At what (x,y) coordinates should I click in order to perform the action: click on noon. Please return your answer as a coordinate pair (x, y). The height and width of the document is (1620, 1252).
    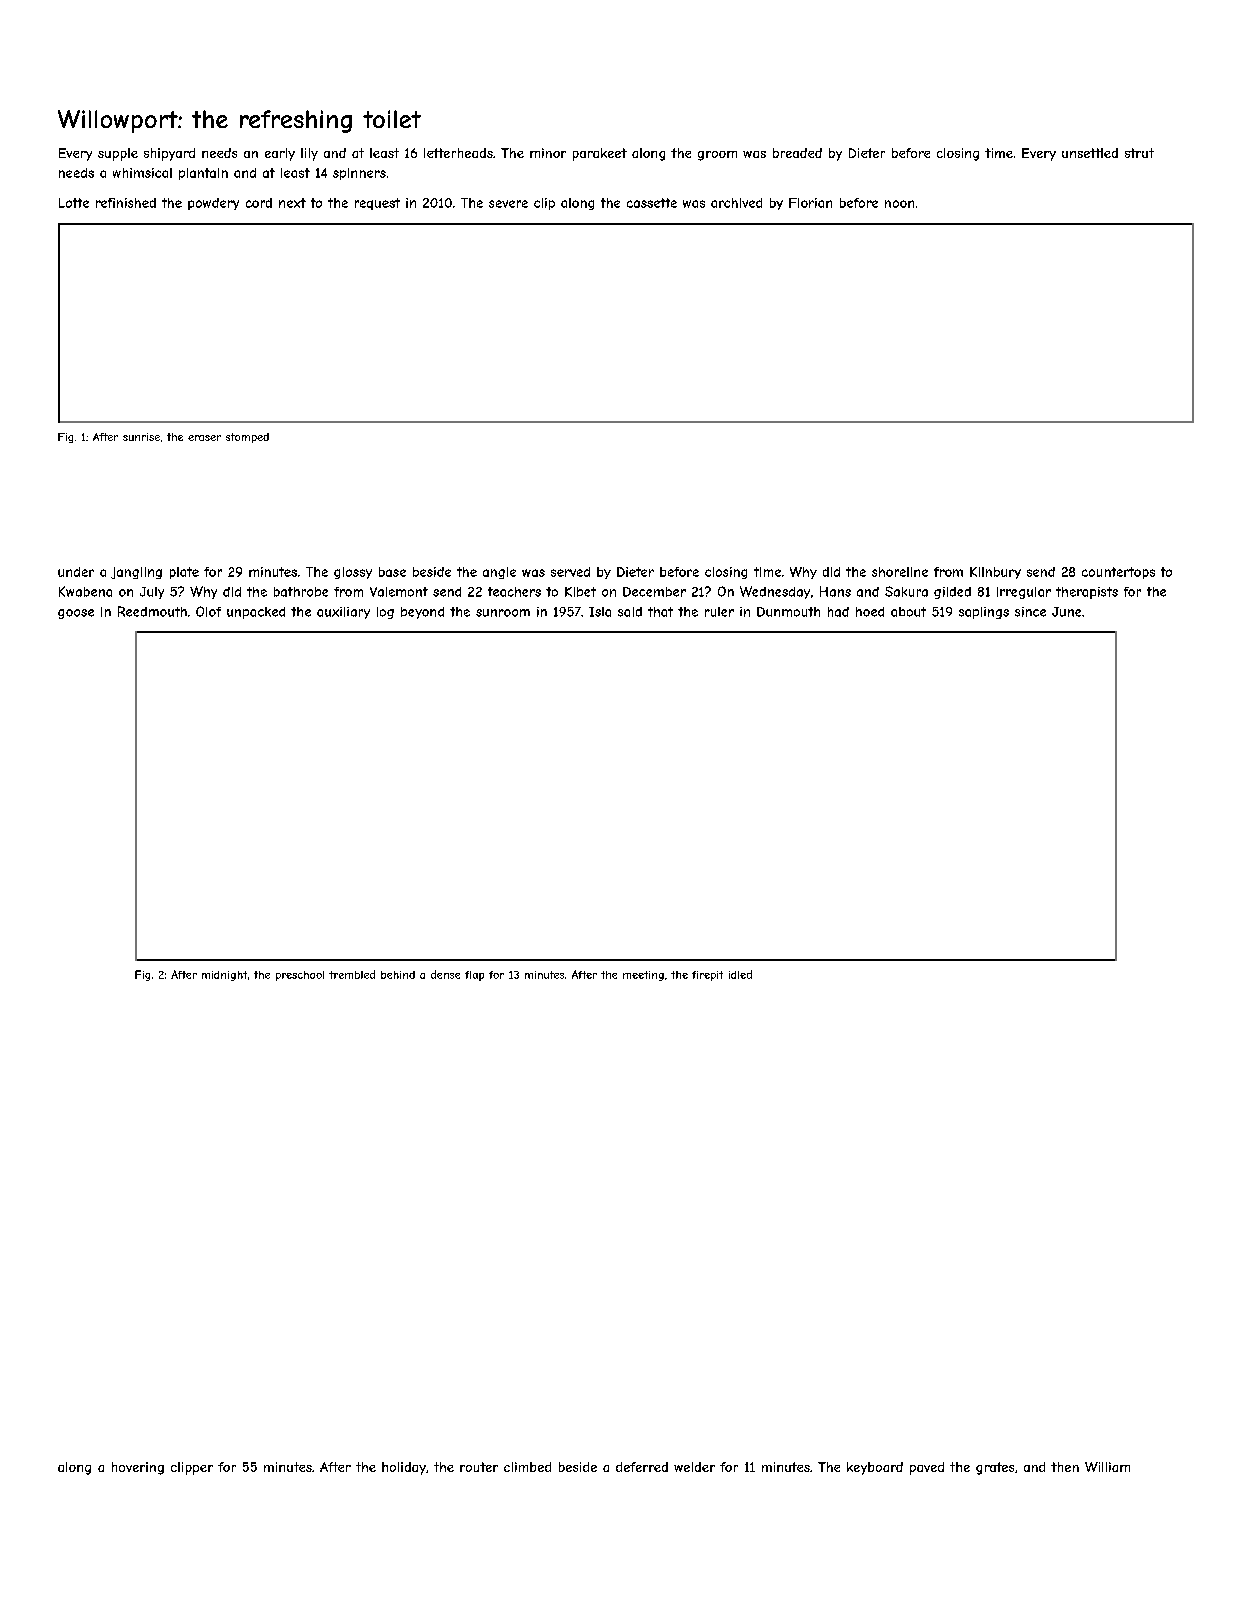
    Looking at the image, I should click on (899, 204).
